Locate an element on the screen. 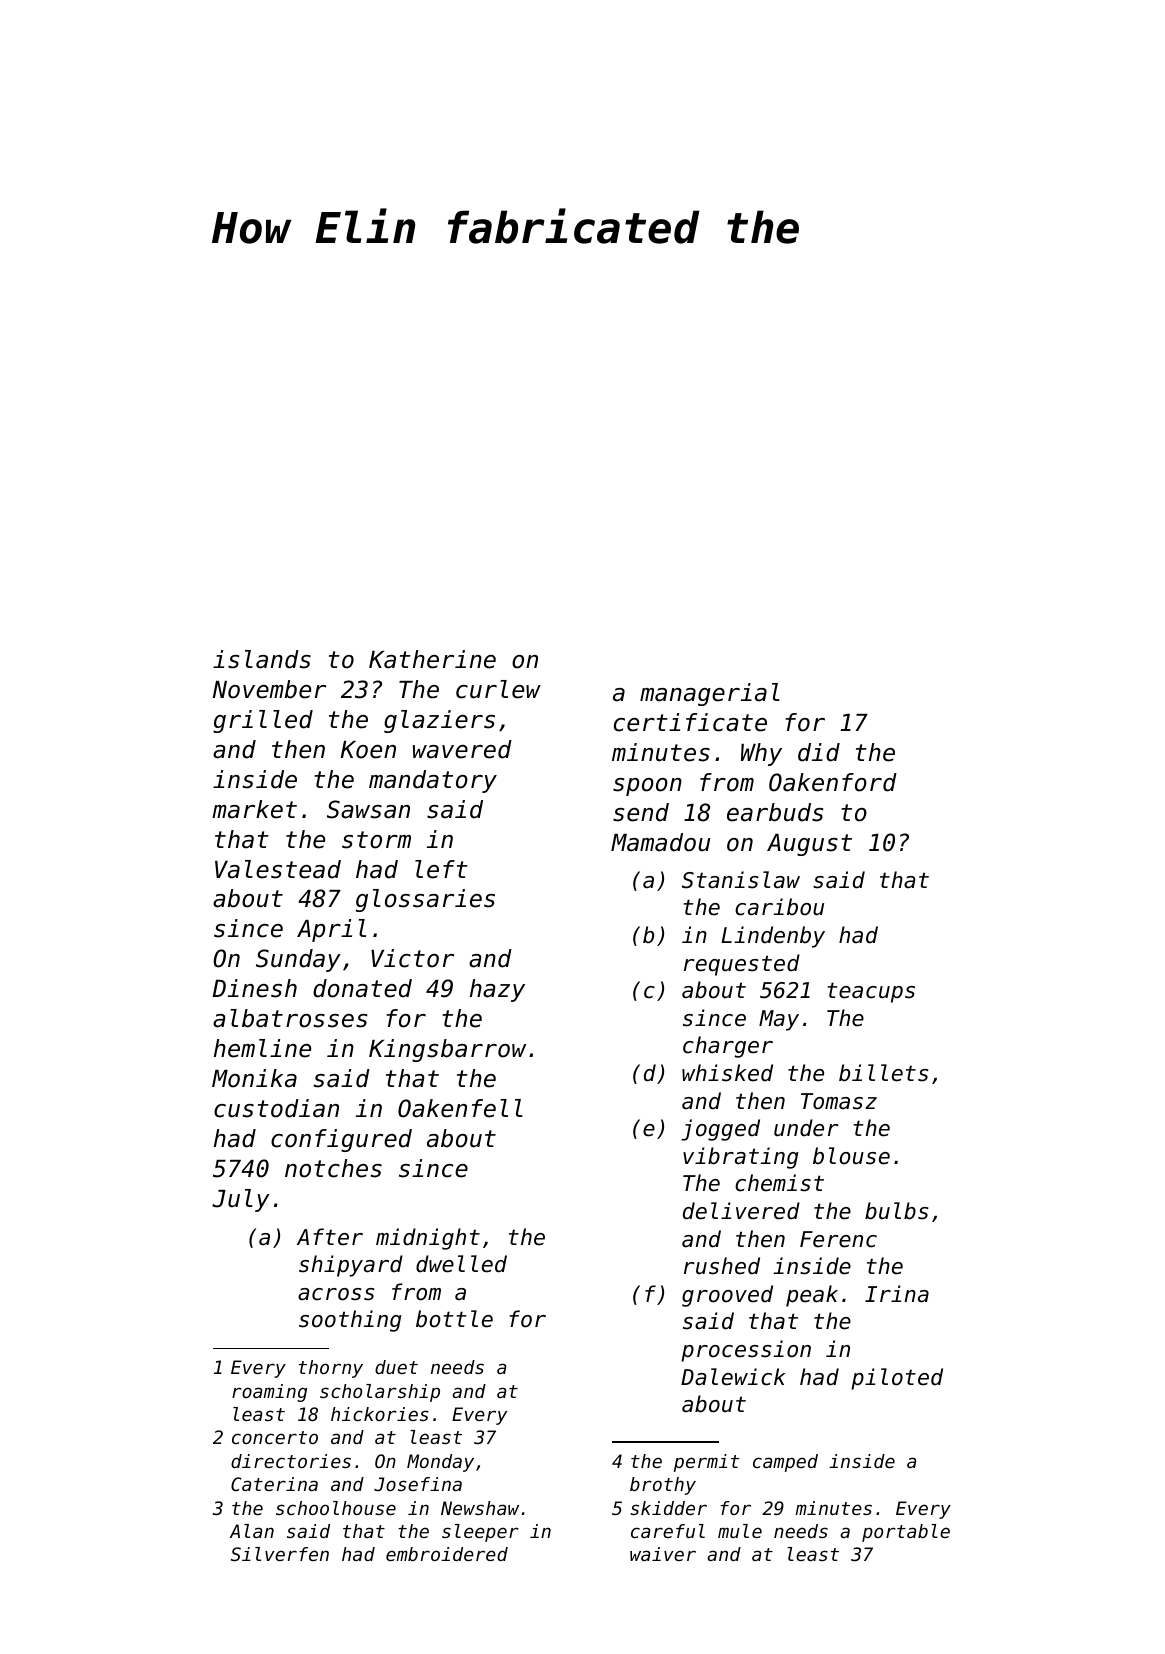  glossaries is located at coordinates (425, 900).
